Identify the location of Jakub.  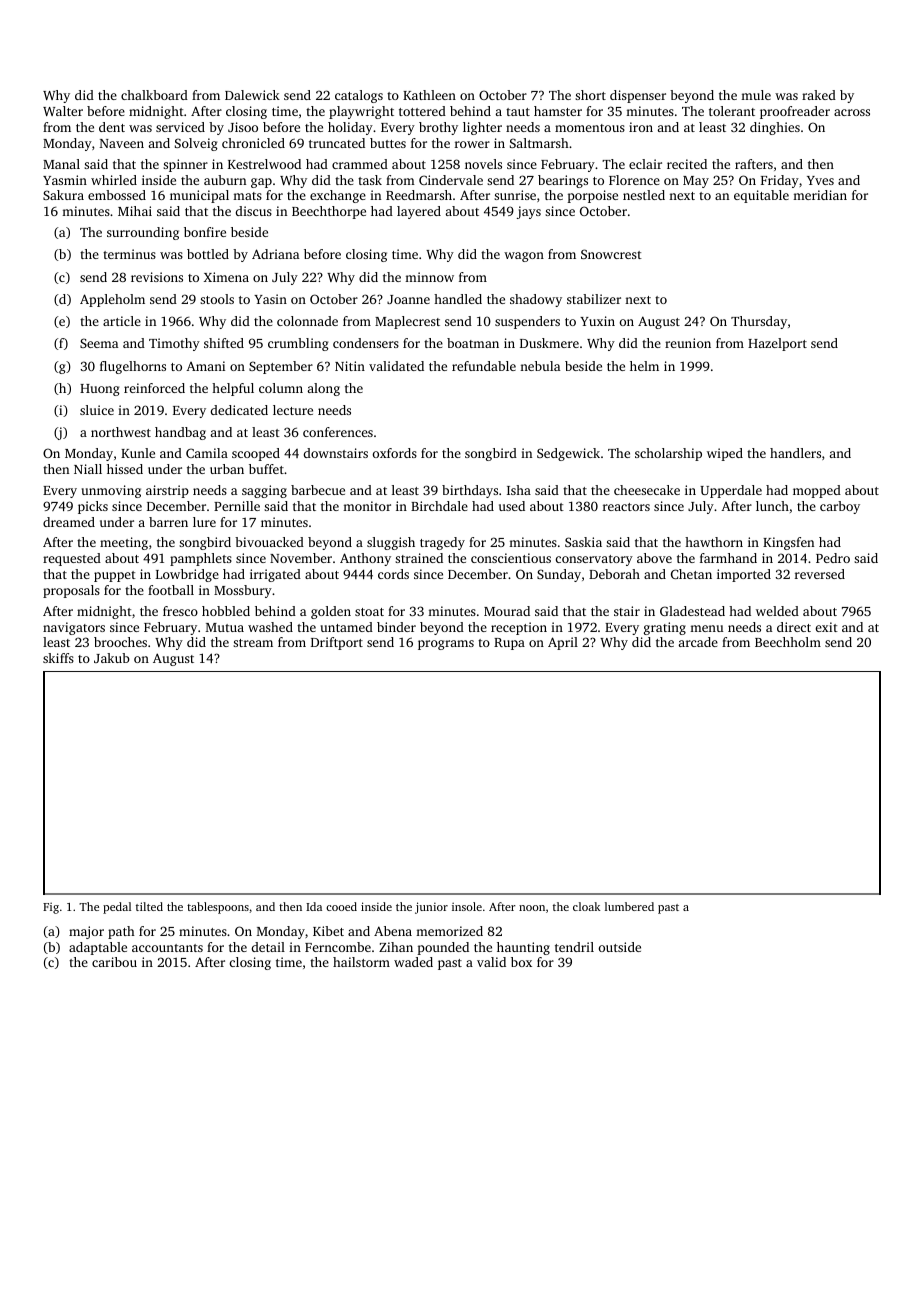
(112, 658).
